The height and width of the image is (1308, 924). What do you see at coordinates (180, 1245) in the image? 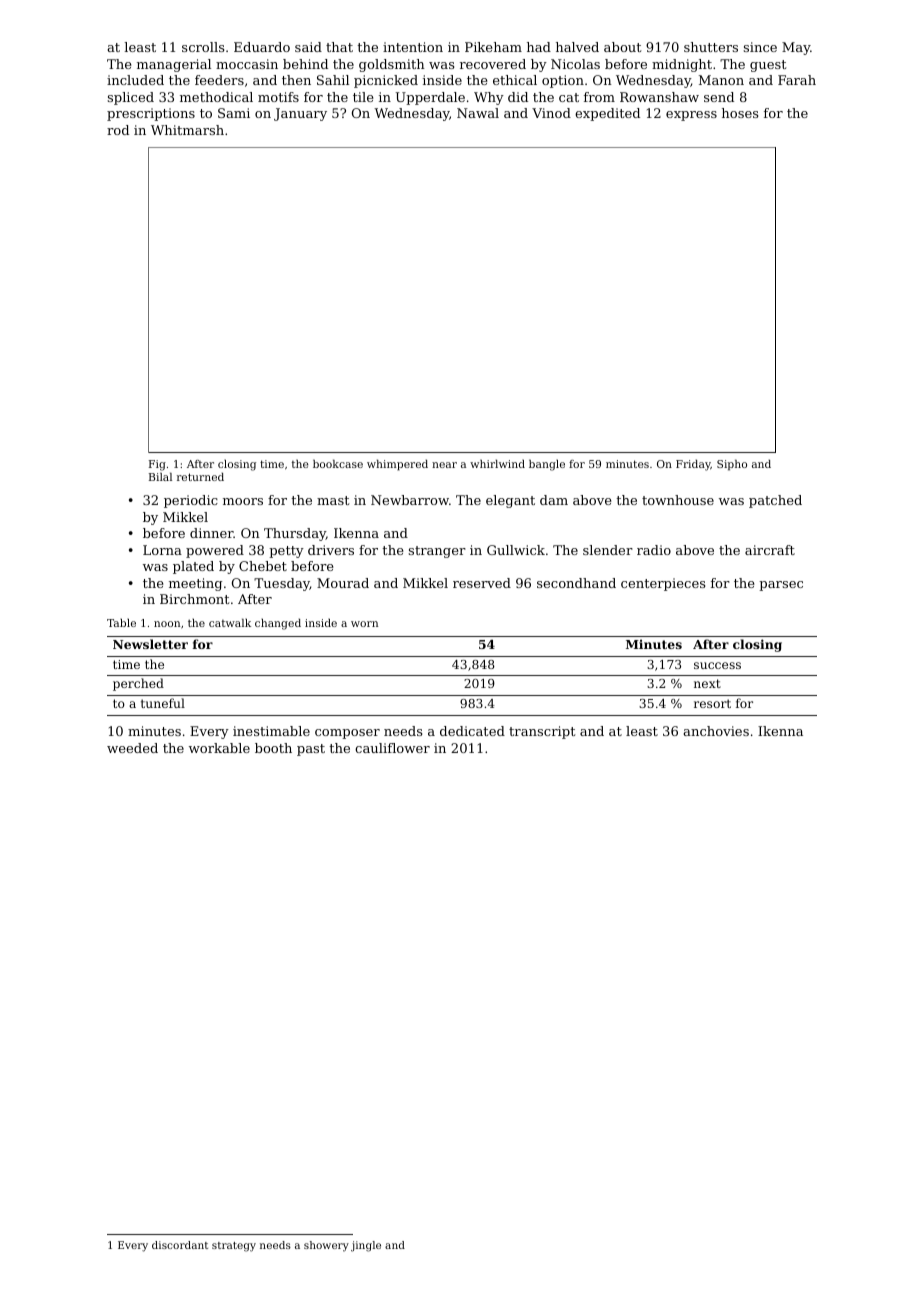
I see `discordant` at bounding box center [180, 1245].
